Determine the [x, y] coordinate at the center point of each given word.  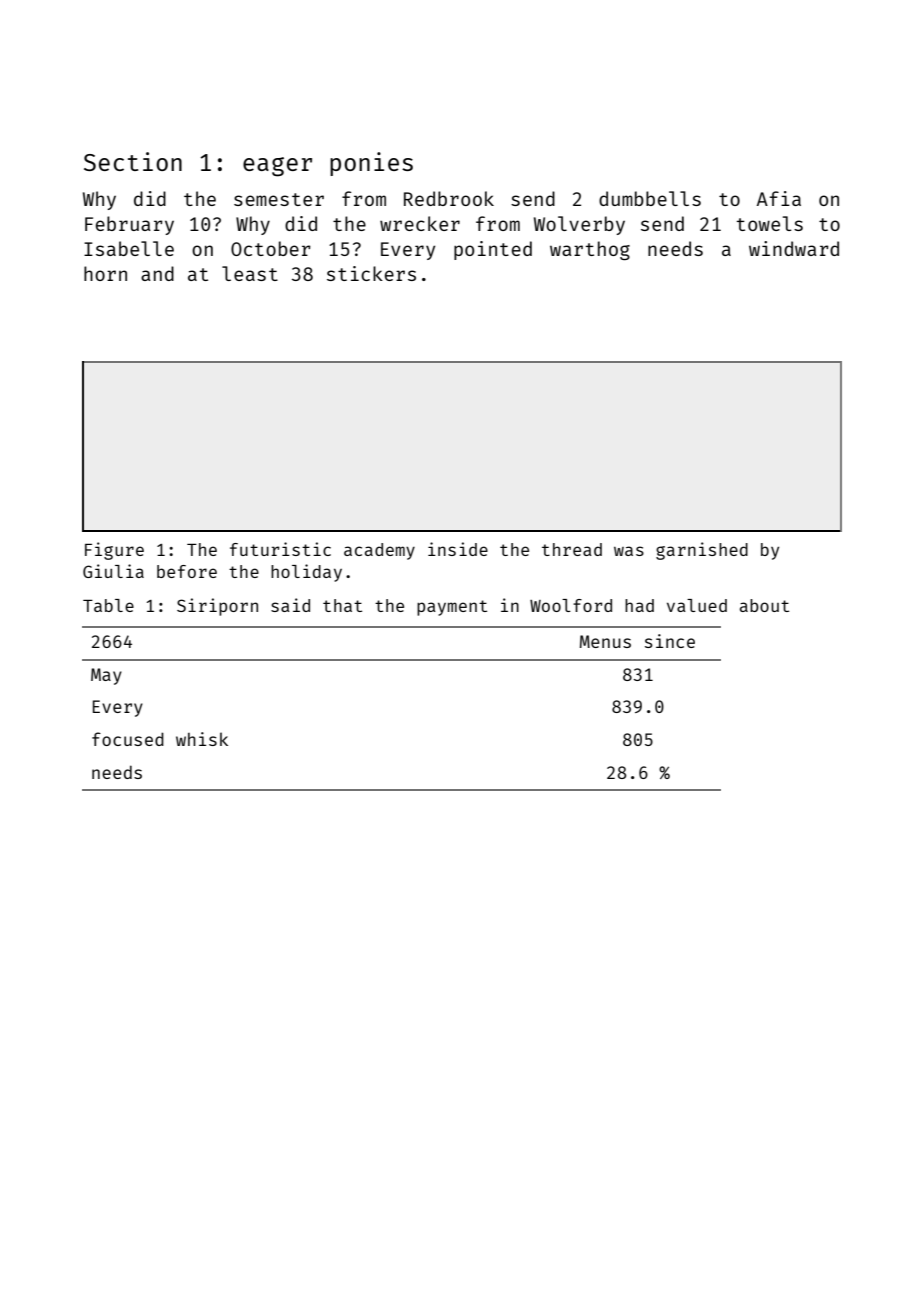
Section [133, 161]
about [764, 605]
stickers [371, 273]
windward [794, 248]
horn [105, 273]
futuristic [280, 549]
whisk [202, 739]
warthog [590, 250]
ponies [371, 164]
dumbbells [650, 198]
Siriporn [217, 607]
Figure [114, 551]
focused [128, 739]
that [342, 605]
